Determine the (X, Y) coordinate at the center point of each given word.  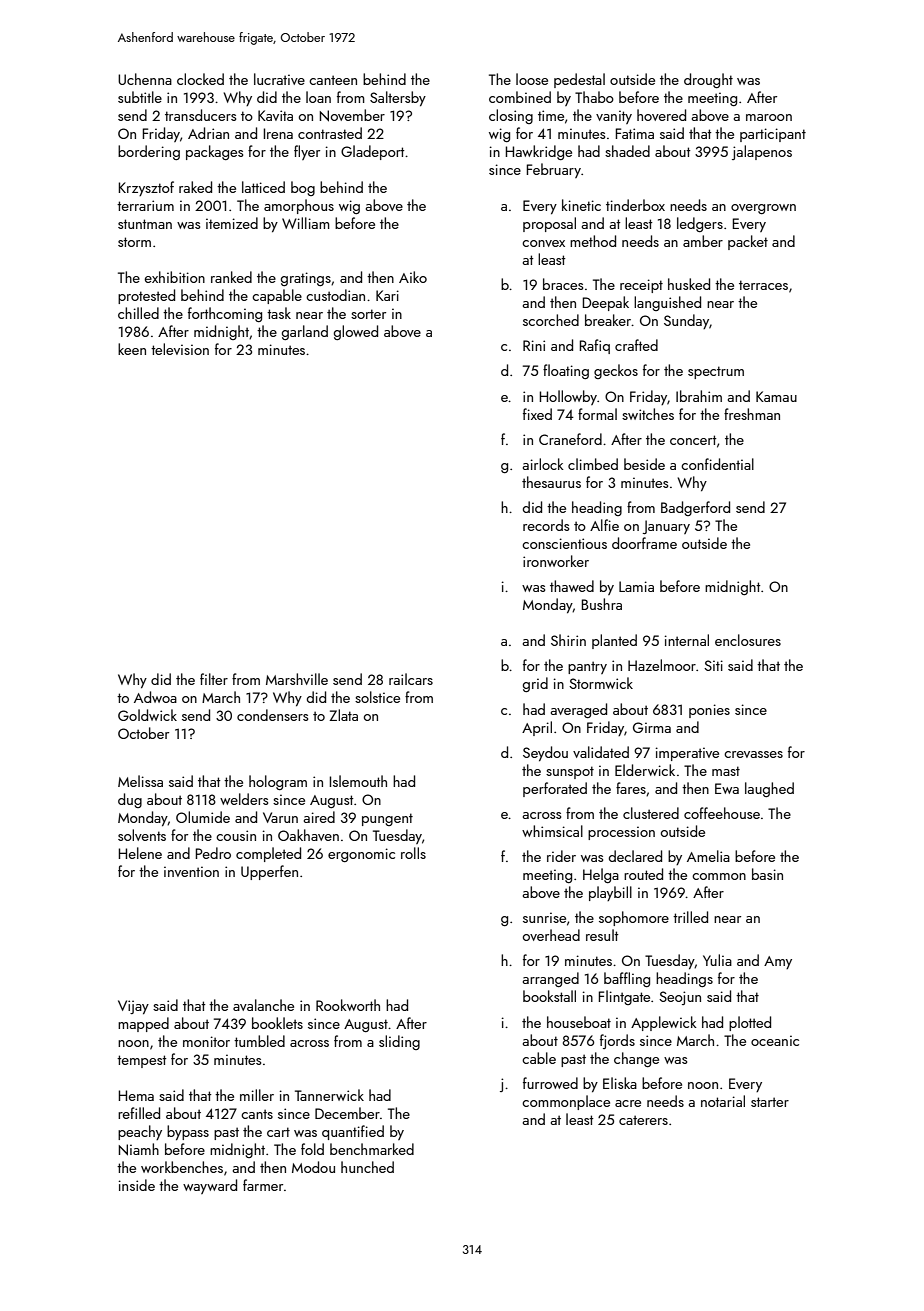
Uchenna (145, 79)
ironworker (556, 561)
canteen (333, 80)
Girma (652, 727)
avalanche (263, 1005)
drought (708, 80)
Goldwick (147, 715)
